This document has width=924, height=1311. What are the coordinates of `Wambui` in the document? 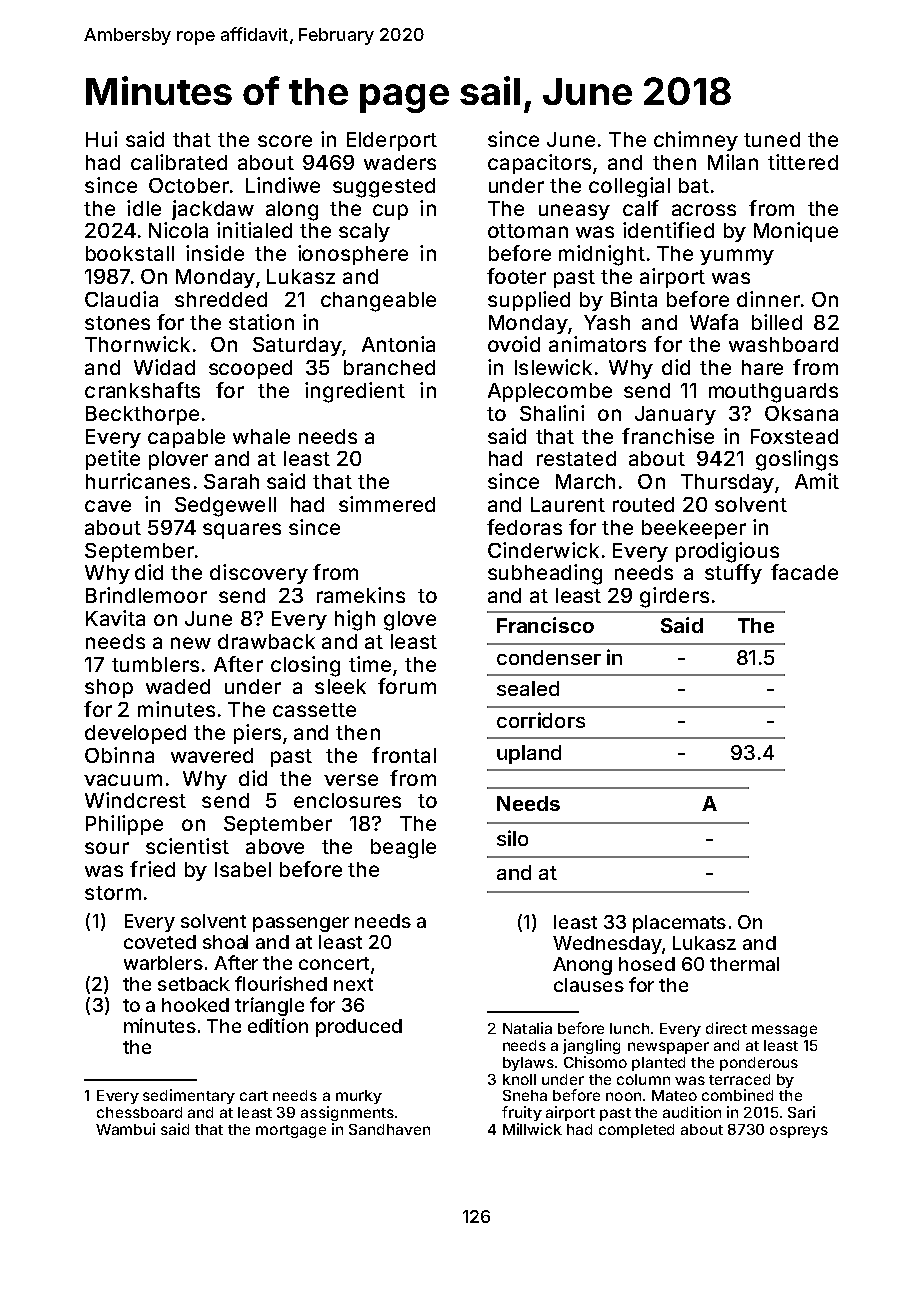 It's located at (125, 1129).
